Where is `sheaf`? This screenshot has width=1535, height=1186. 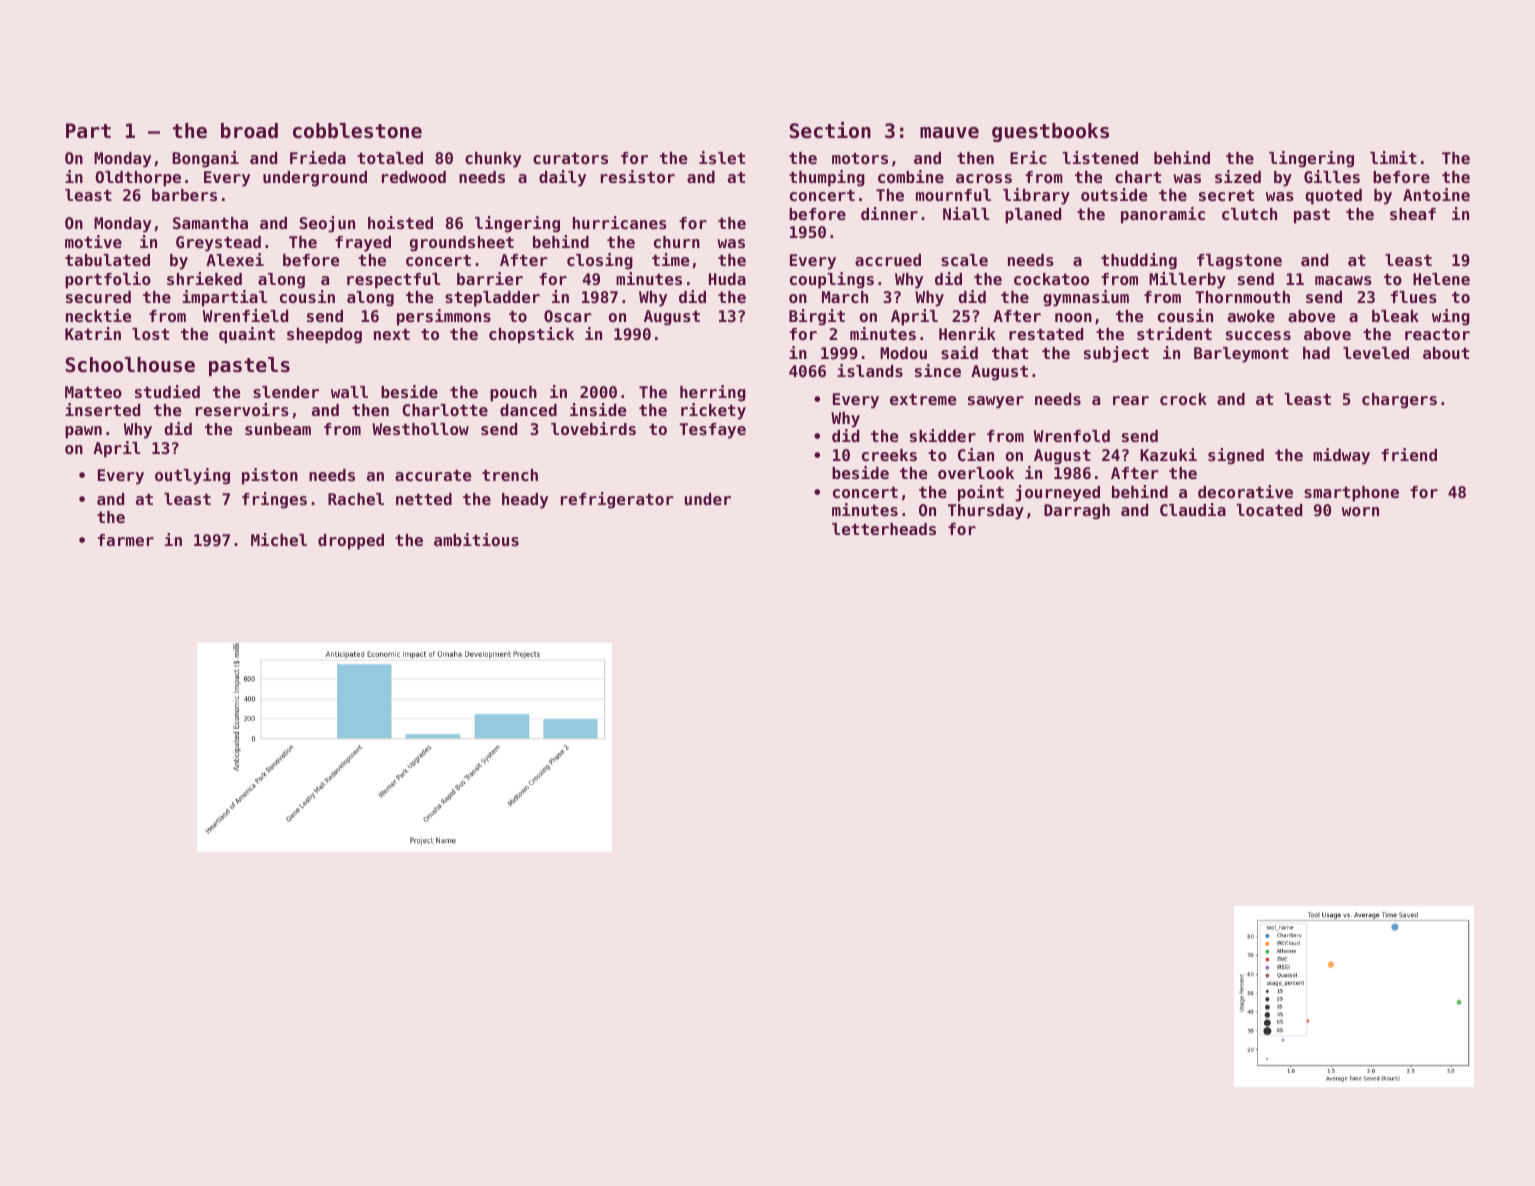 sheaf is located at coordinates (1413, 214).
